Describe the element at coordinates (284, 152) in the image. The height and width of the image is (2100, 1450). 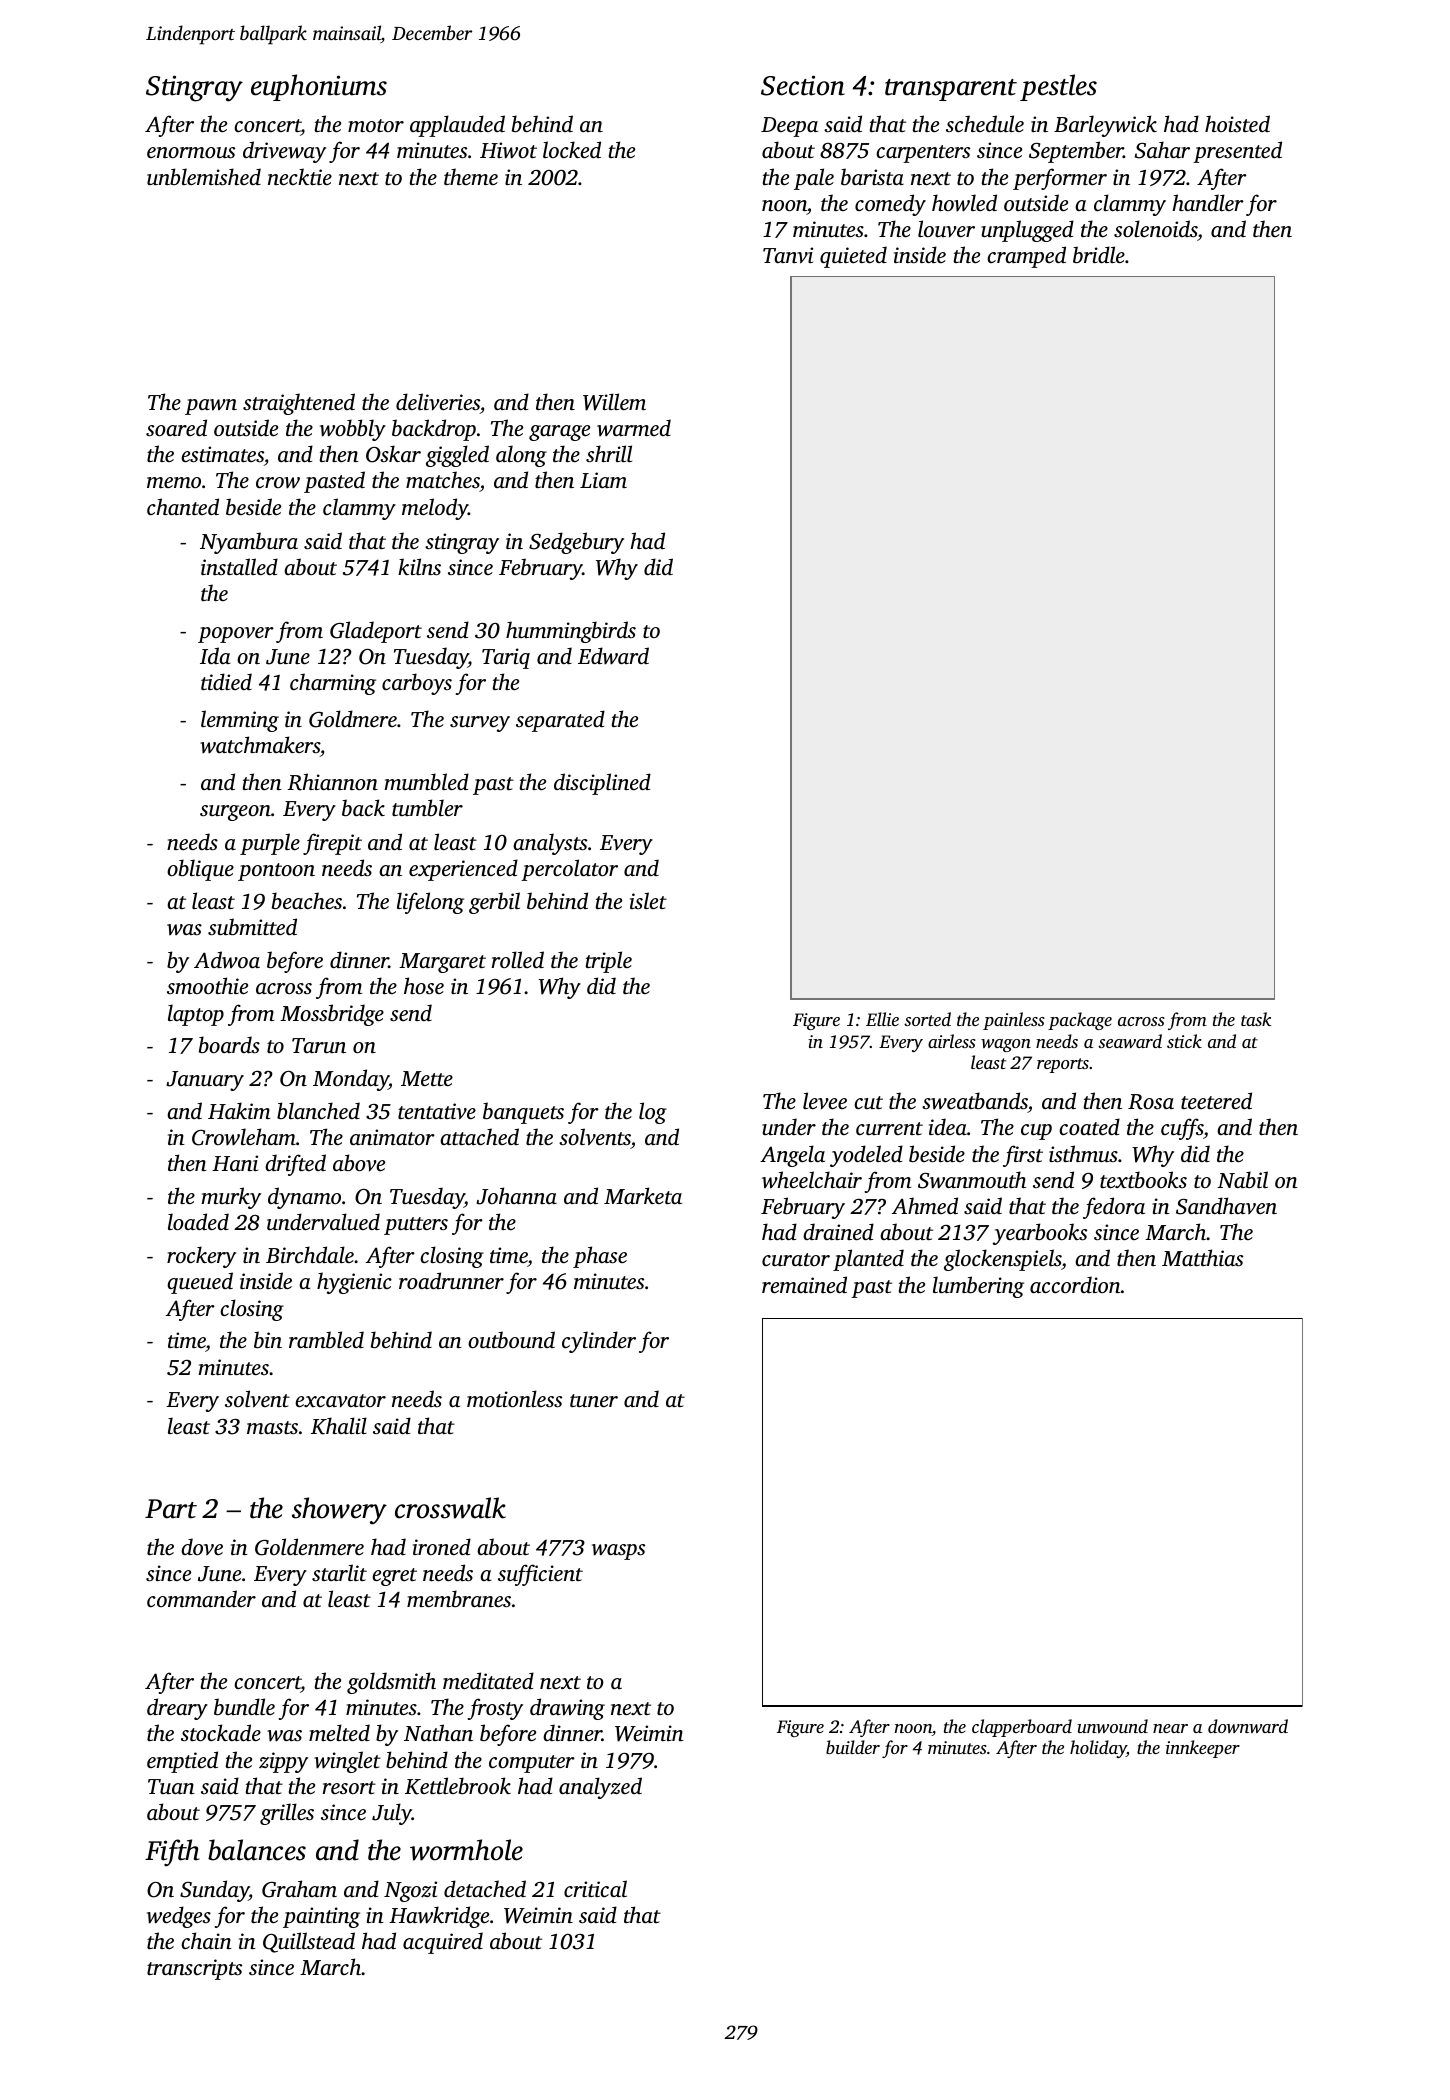
I see `driveway` at that location.
